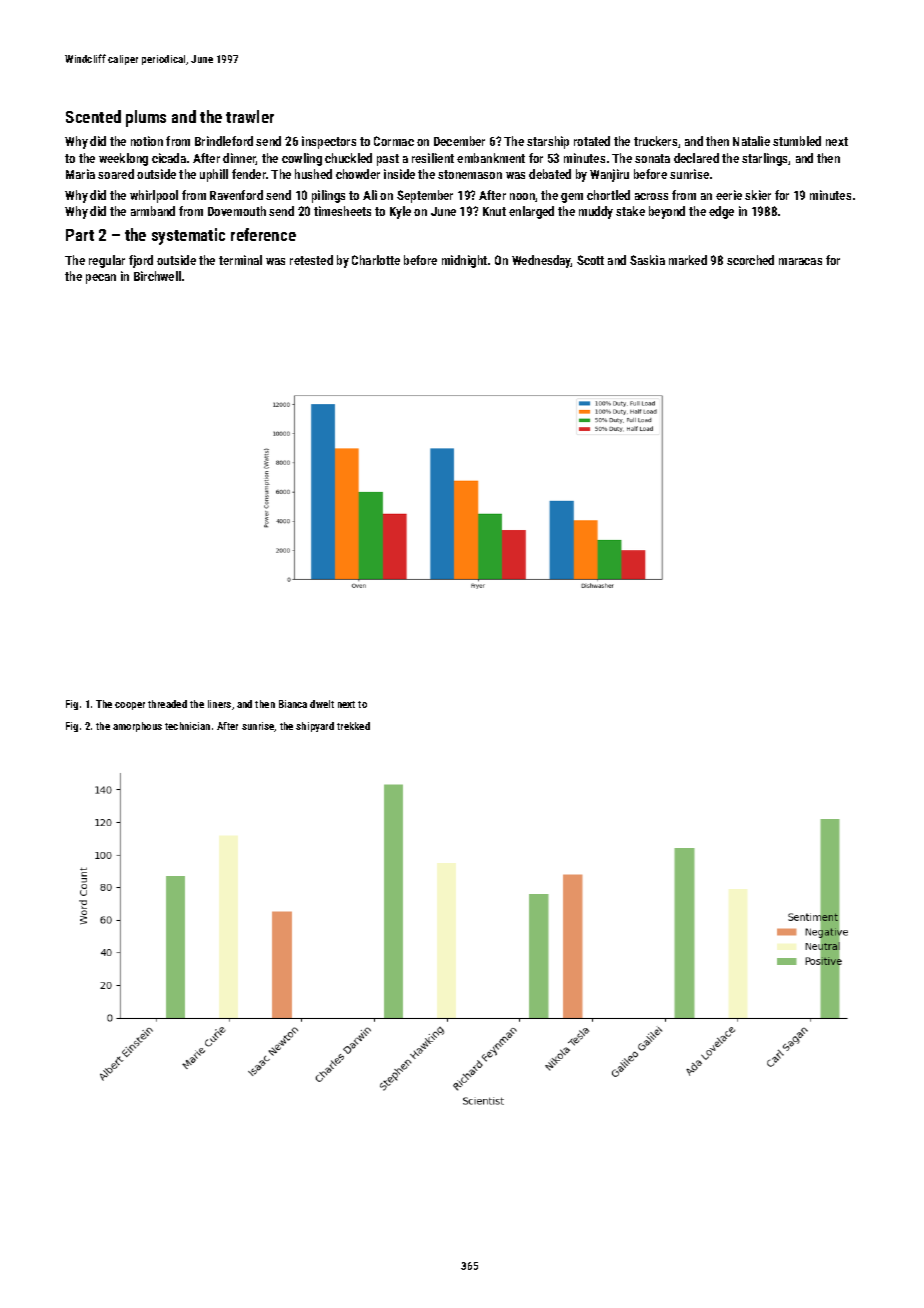  I want to click on Charlotte, so click(376, 260).
